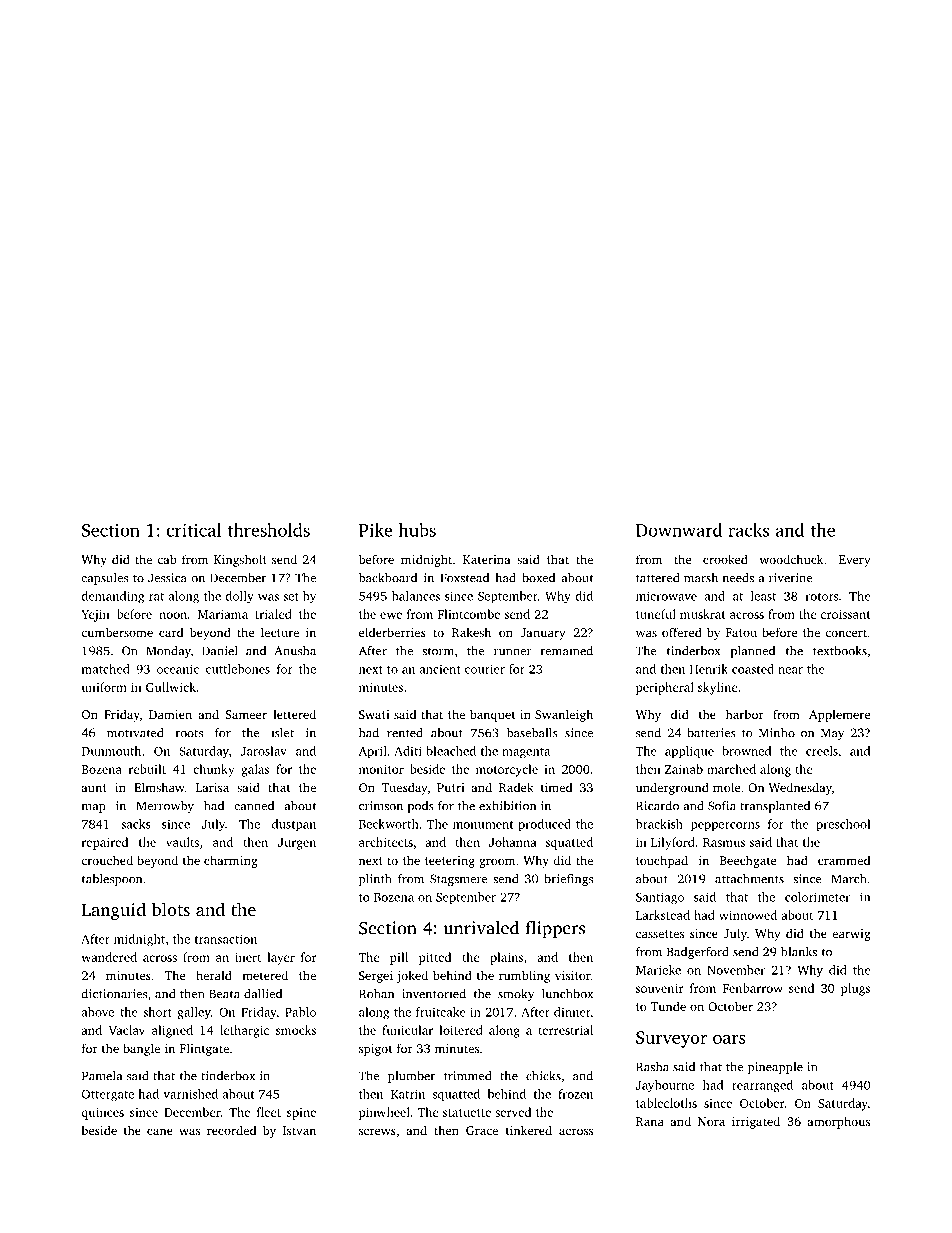 Image resolution: width=952 pixels, height=1233 pixels. What do you see at coordinates (105, 669) in the page?
I see `matched` at bounding box center [105, 669].
